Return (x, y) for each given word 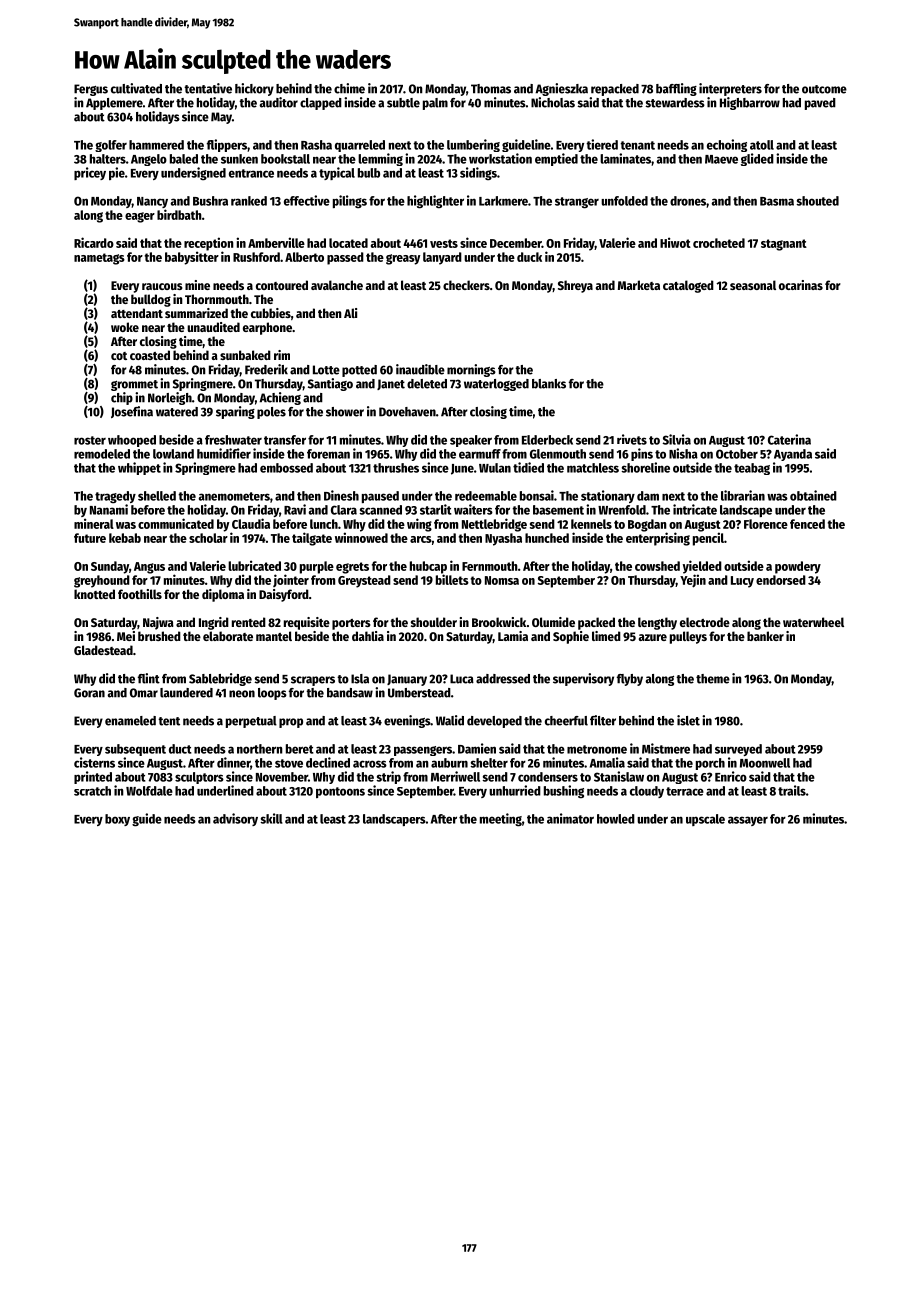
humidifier (224, 453)
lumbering (473, 145)
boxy (117, 820)
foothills (140, 594)
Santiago (330, 384)
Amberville (276, 242)
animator (570, 818)
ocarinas (801, 285)
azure (653, 637)
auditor (278, 102)
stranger (577, 203)
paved (820, 104)
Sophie (571, 637)
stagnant (784, 245)
